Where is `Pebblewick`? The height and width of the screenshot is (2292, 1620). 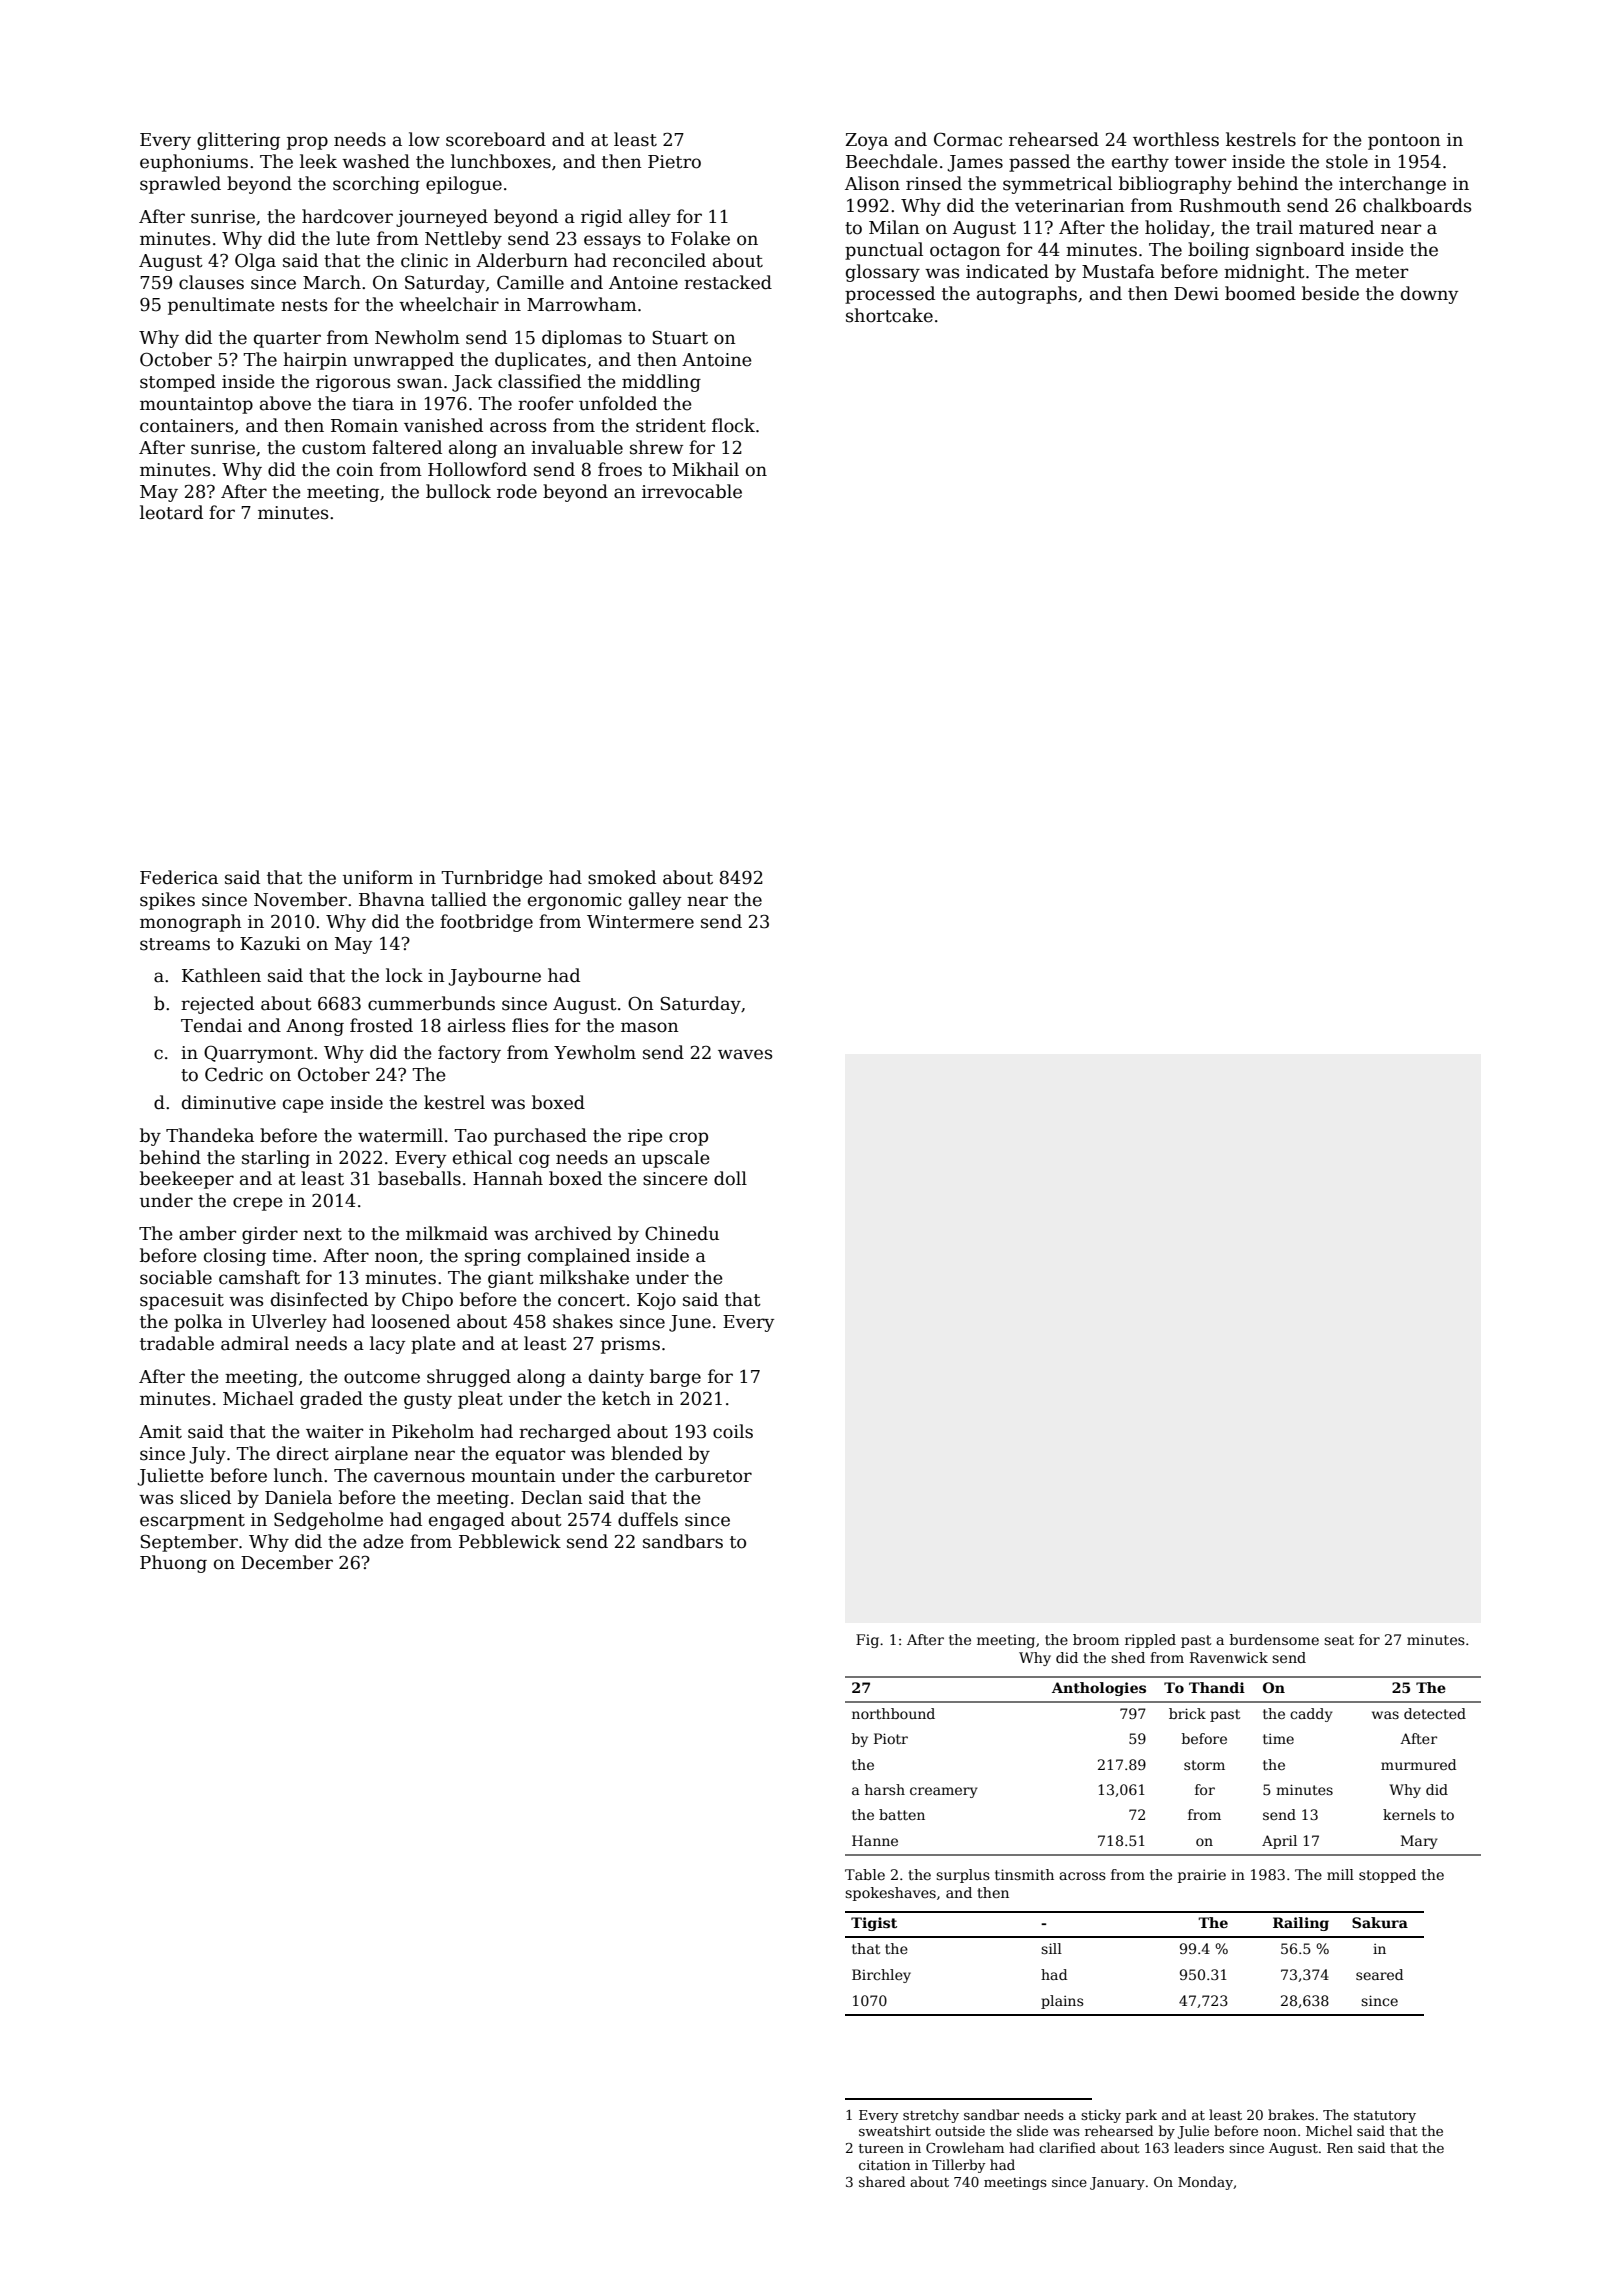 Pebblewick is located at coordinates (510, 1541).
